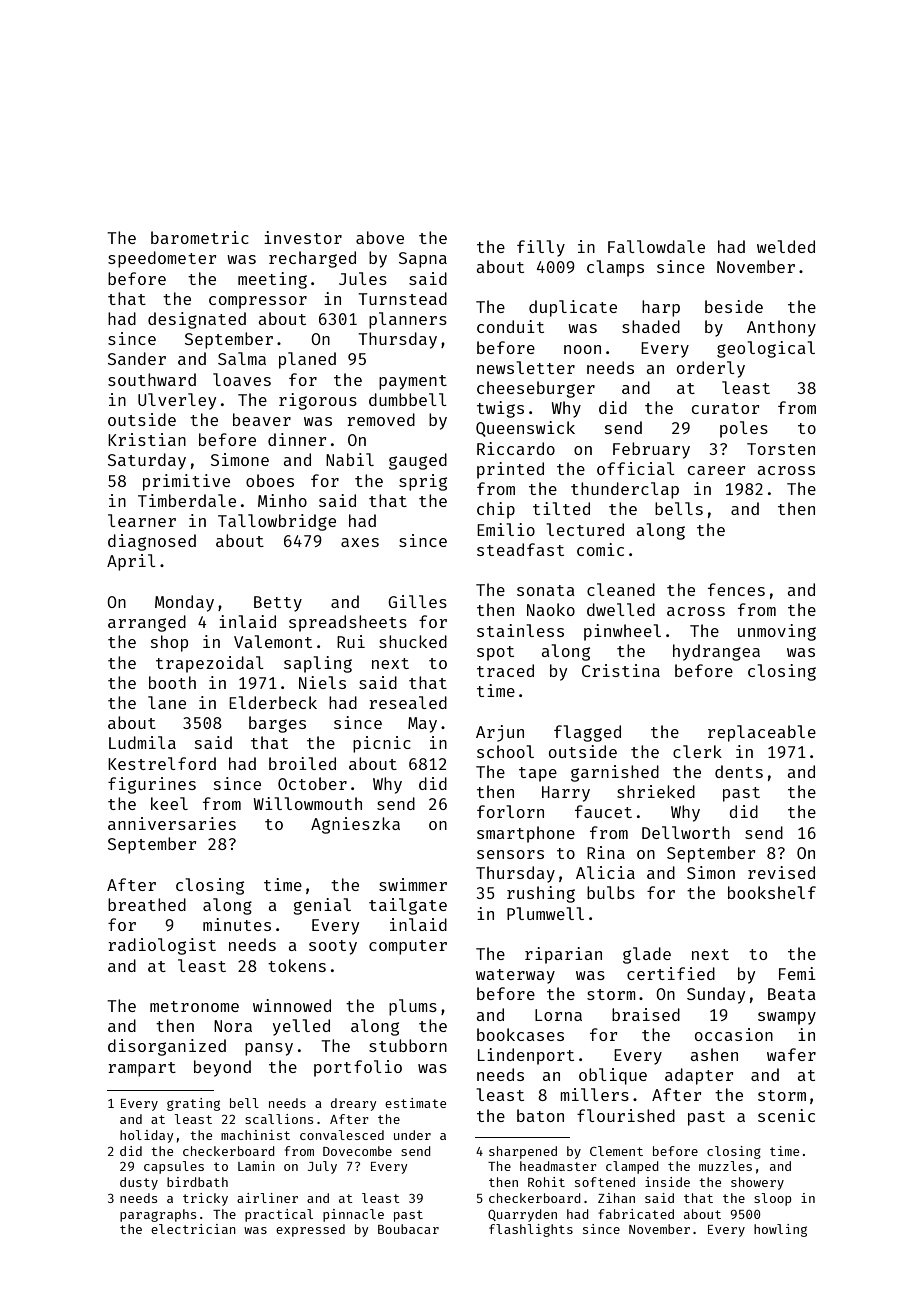 The image size is (924, 1308). What do you see at coordinates (152, 785) in the image?
I see `figurines` at bounding box center [152, 785].
